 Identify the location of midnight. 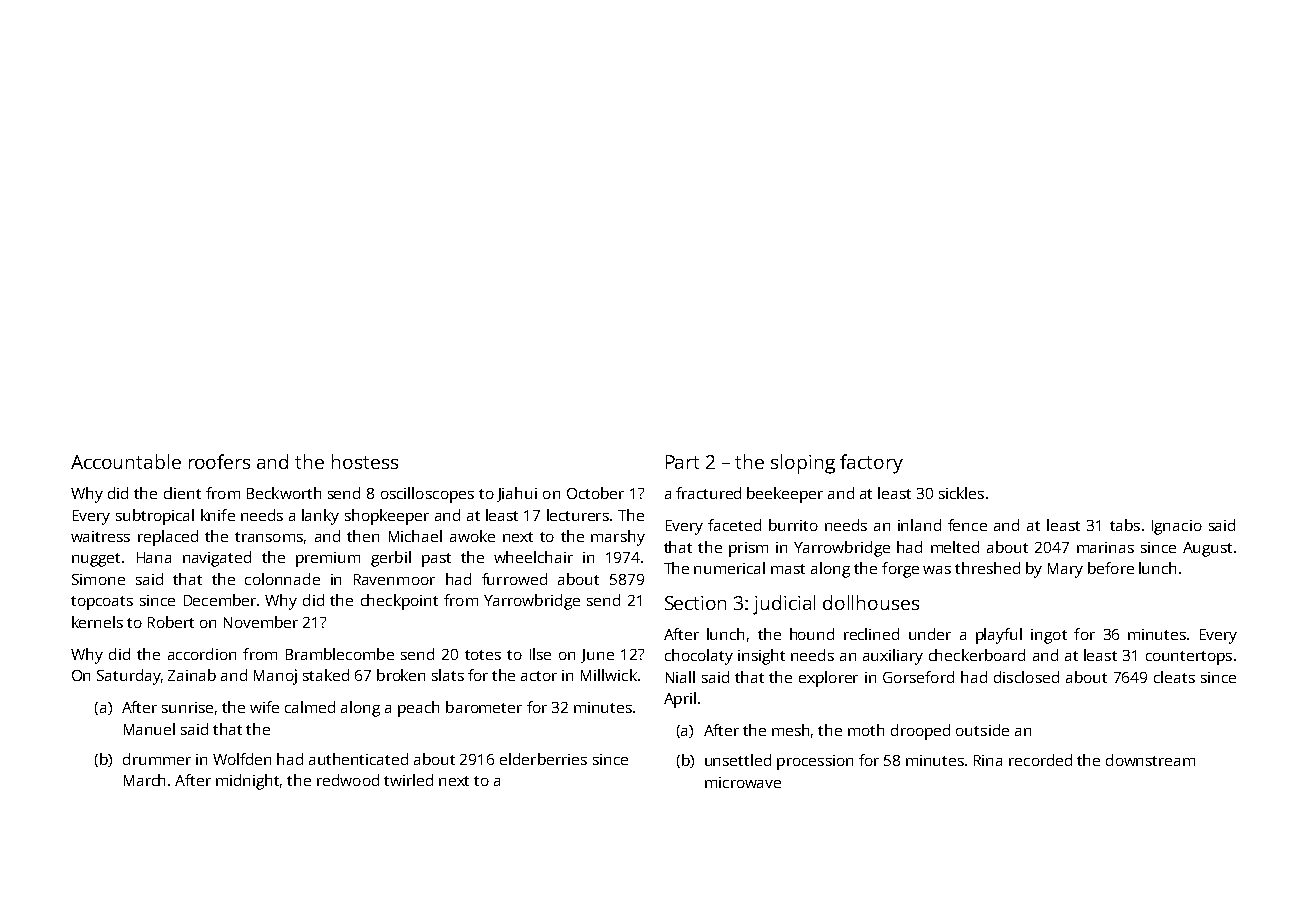
(247, 782).
